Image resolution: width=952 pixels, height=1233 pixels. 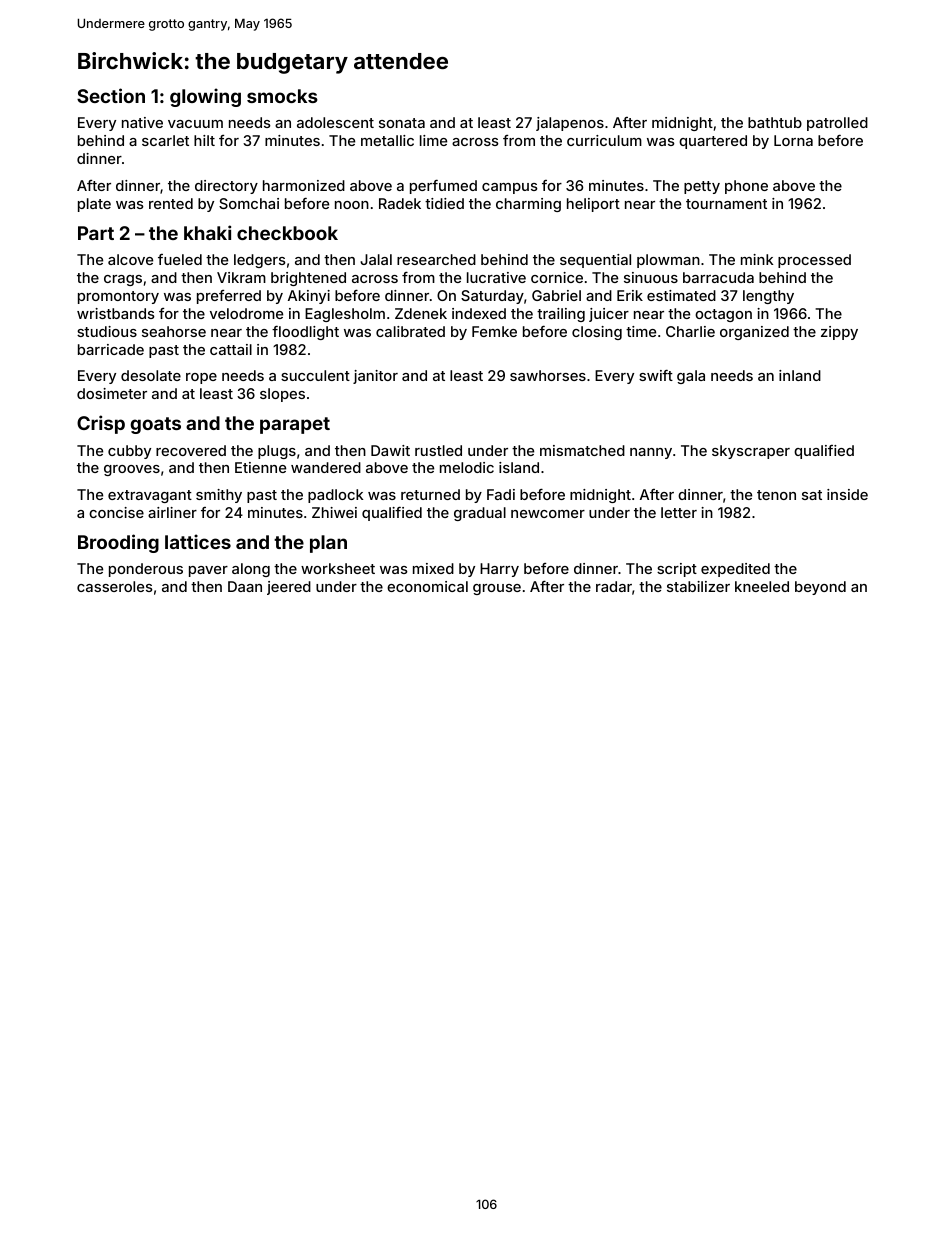 What do you see at coordinates (570, 124) in the page?
I see `jalapenos` at bounding box center [570, 124].
